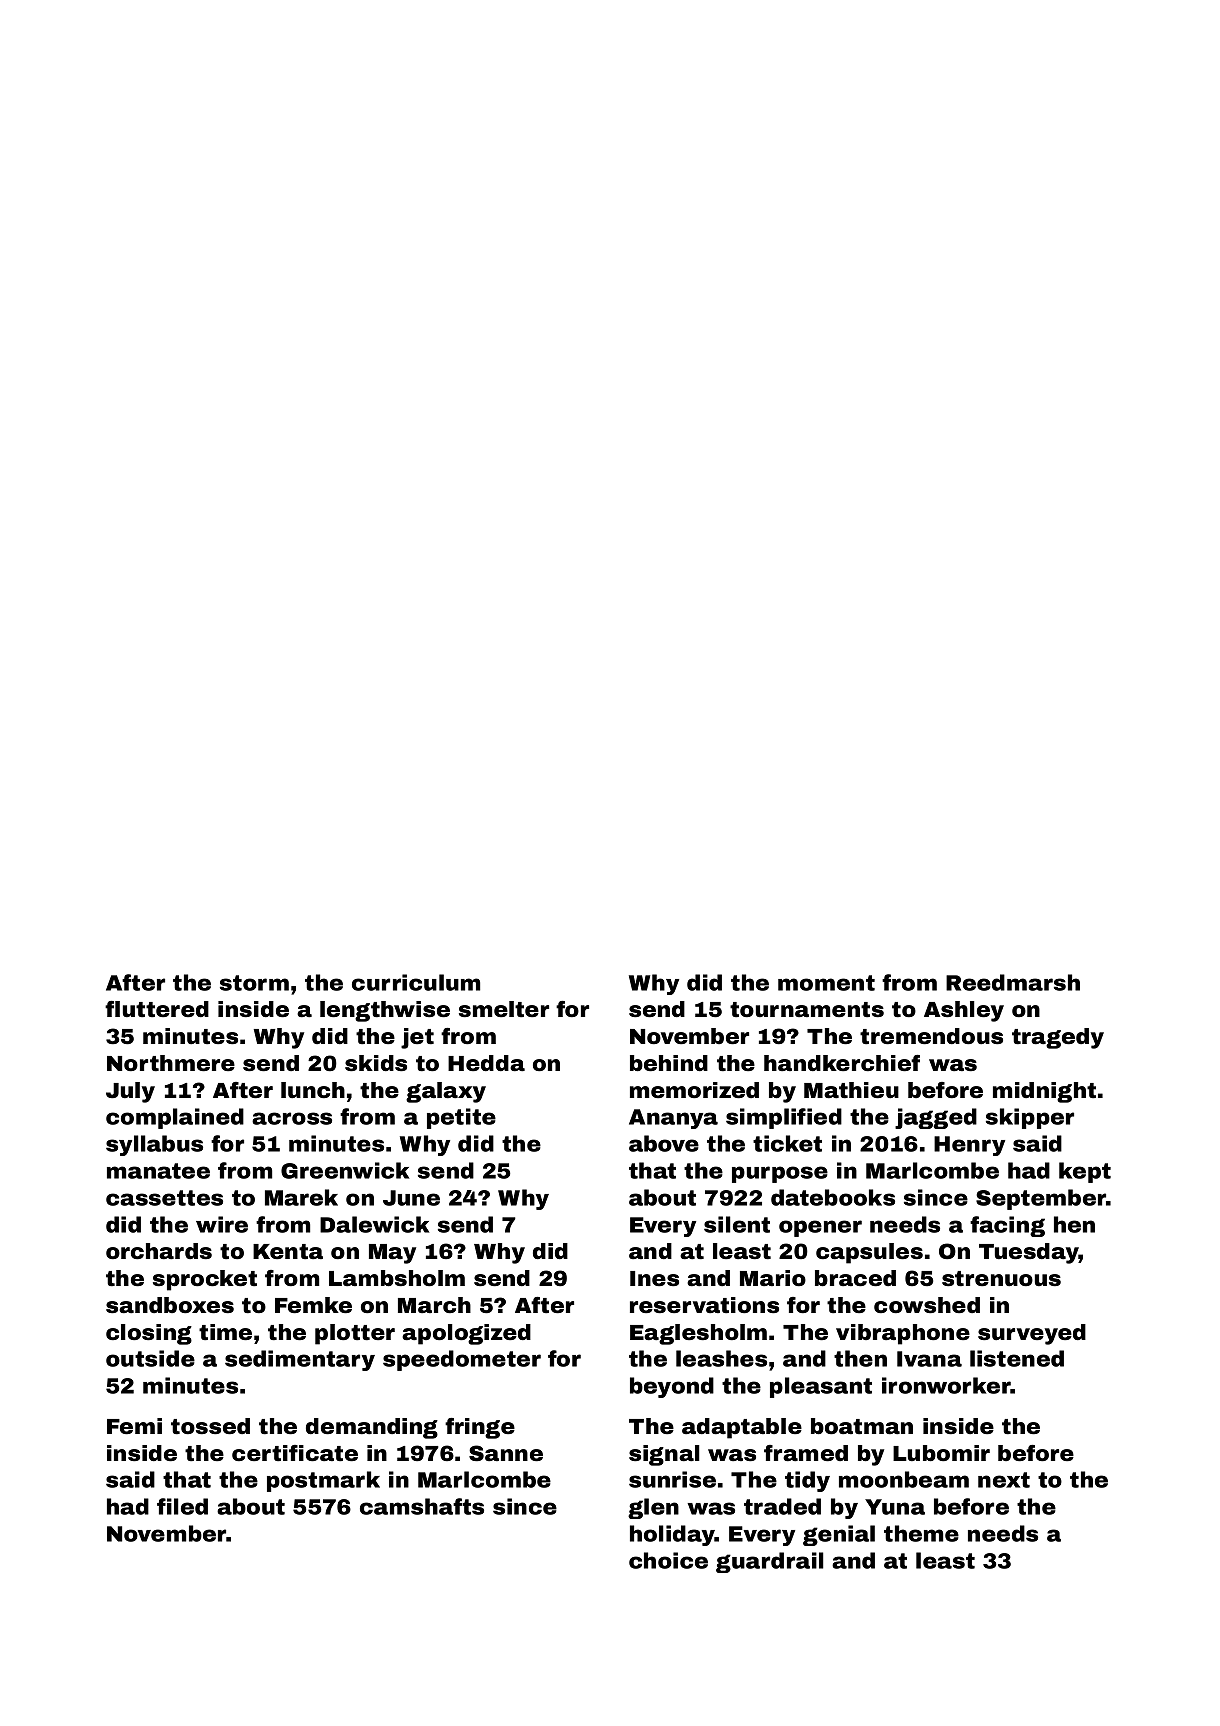  Describe the element at coordinates (422, 1506) in the document. I see `camshafts` at that location.
